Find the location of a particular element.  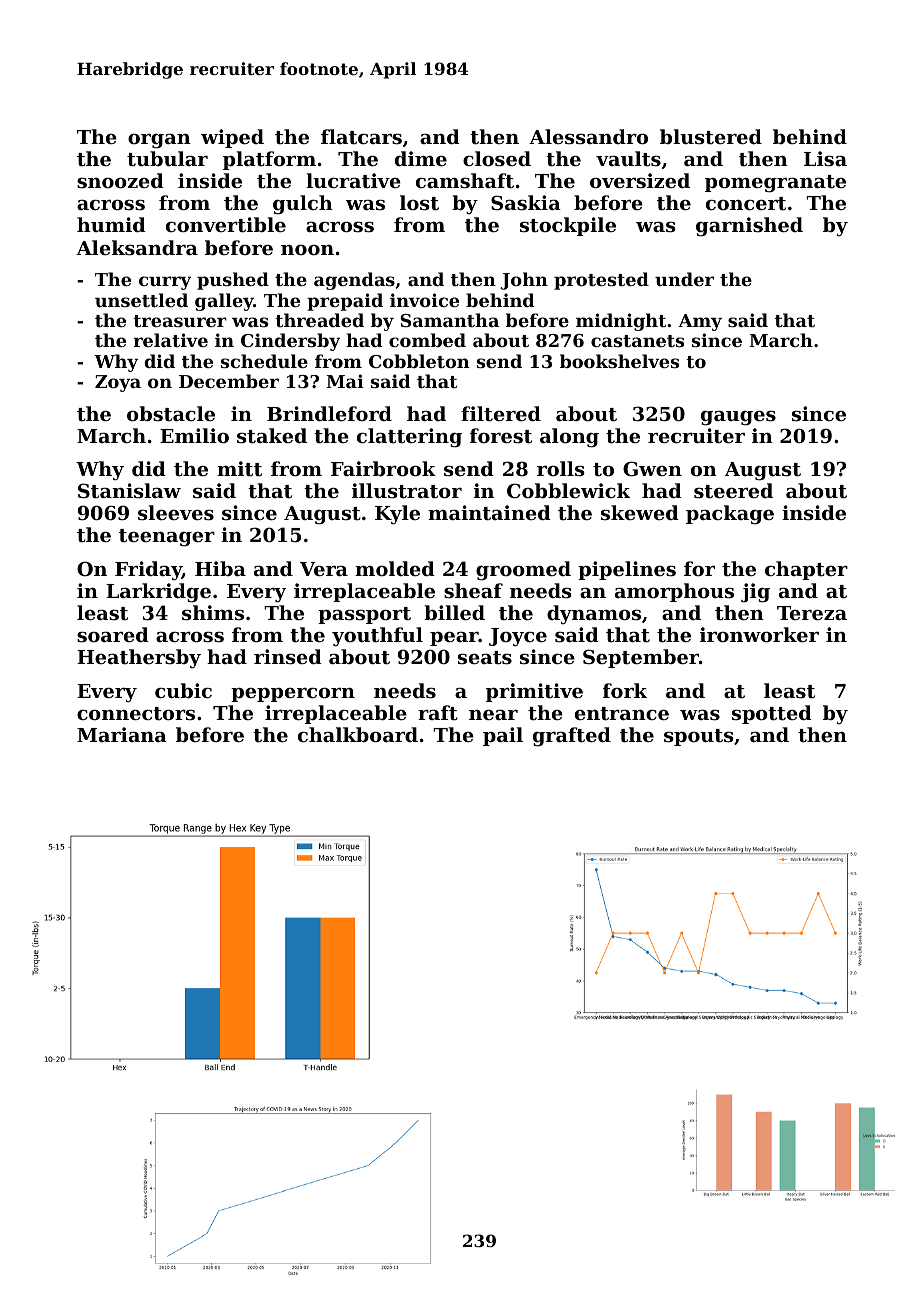

Hiba is located at coordinates (220, 568).
